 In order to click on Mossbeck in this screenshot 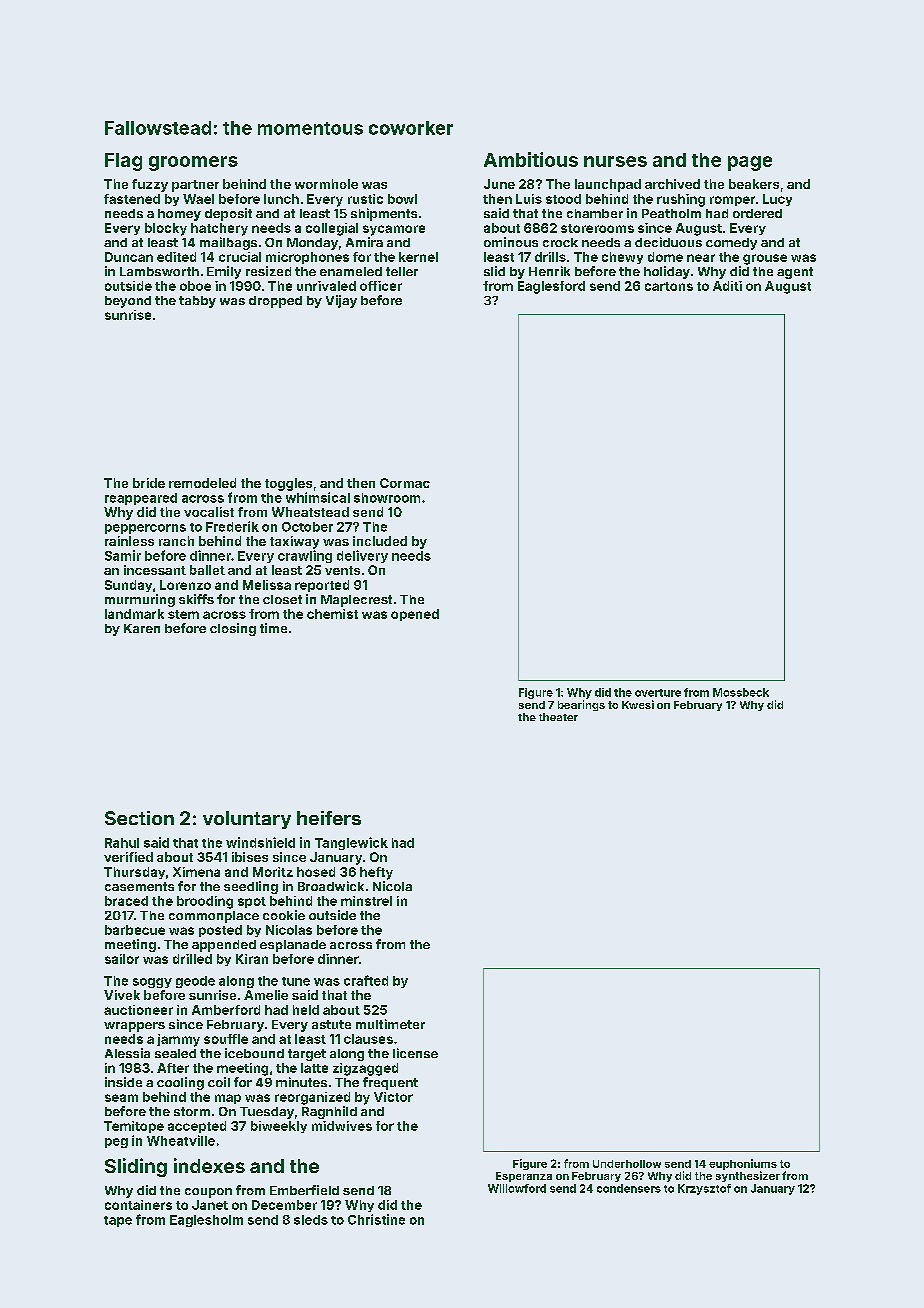, I will do `click(741, 692)`.
